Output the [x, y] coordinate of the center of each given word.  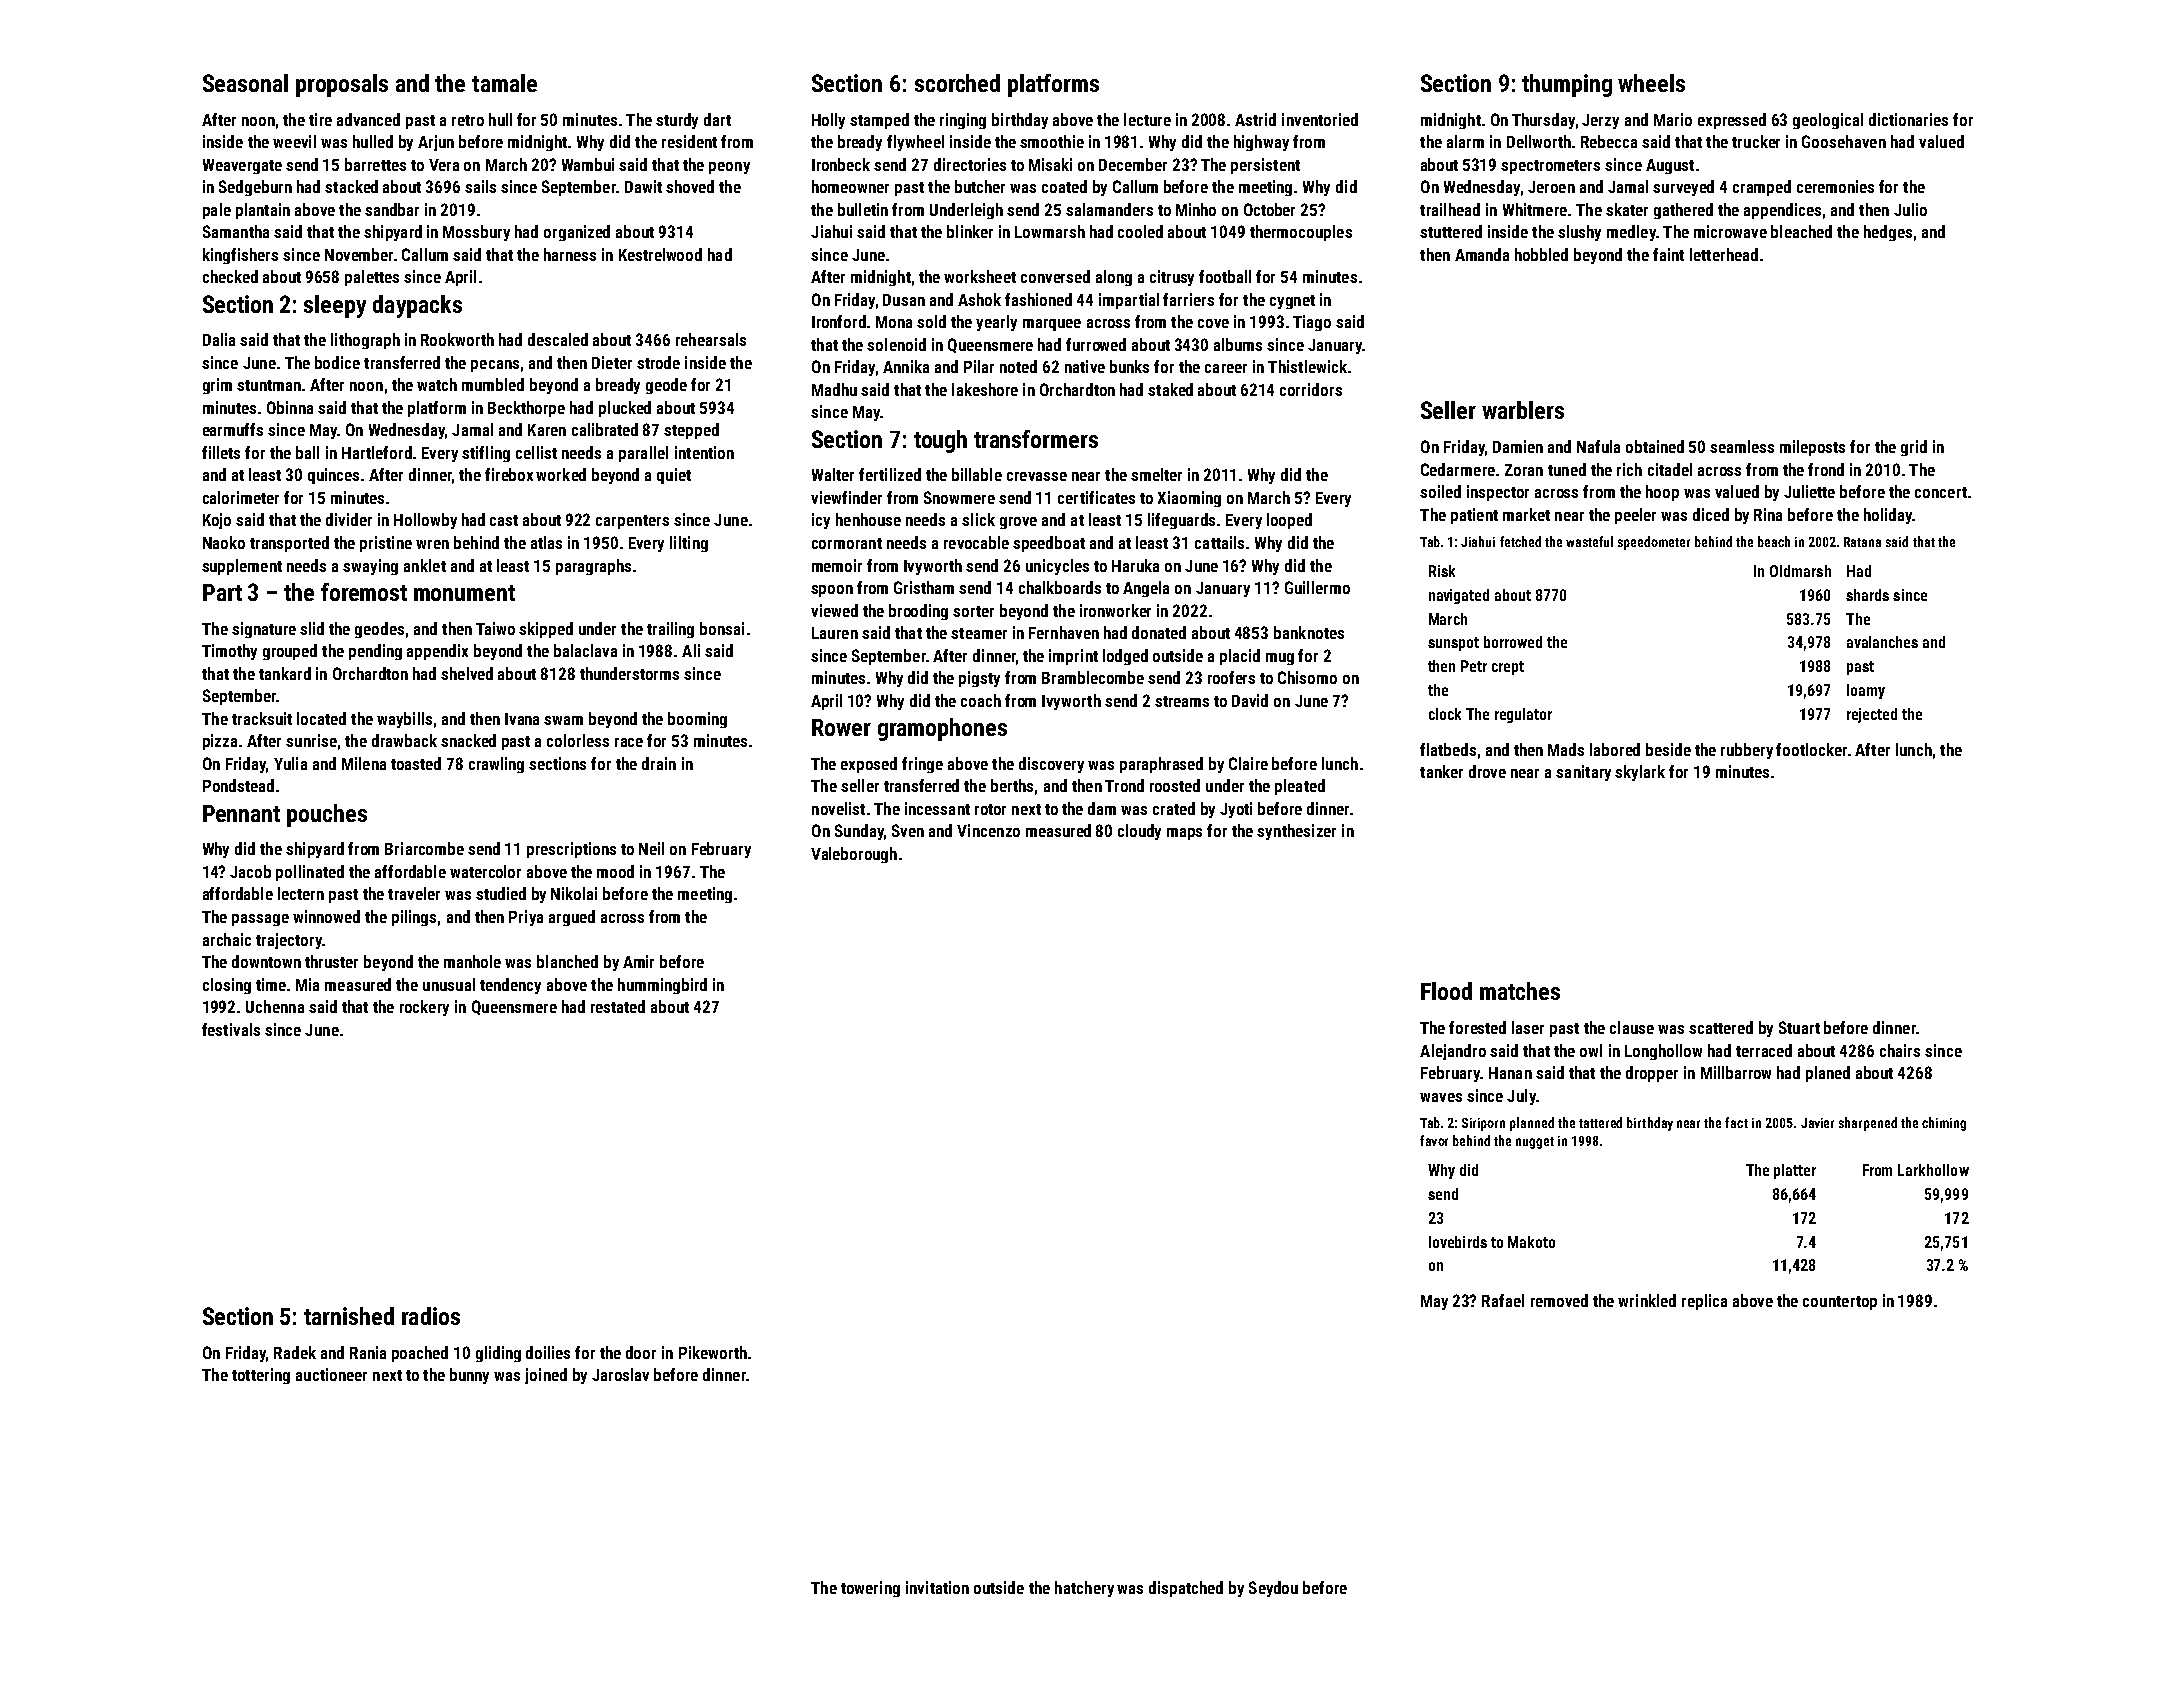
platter [1795, 1171]
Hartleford [377, 452]
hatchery [1084, 1589]
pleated [1300, 787]
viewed [834, 610]
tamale [504, 83]
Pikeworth [713, 1352]
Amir [638, 961]
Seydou [1273, 1589]
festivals [231, 1029]
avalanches [1882, 642]
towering [870, 1589]
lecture [1147, 119]
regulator [1523, 715]
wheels [1651, 83]
